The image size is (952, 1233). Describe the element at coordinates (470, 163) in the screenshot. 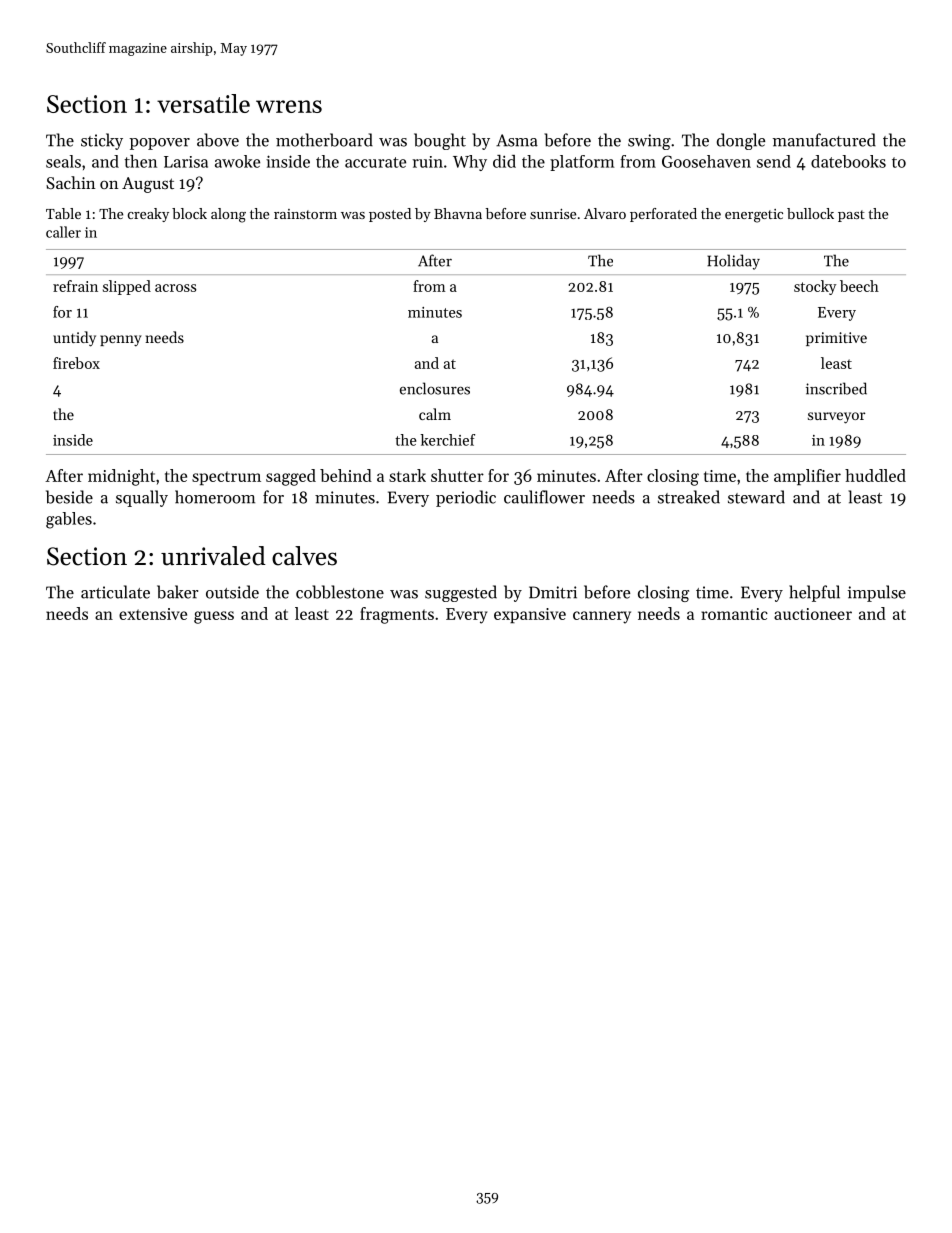

I see `Why` at that location.
